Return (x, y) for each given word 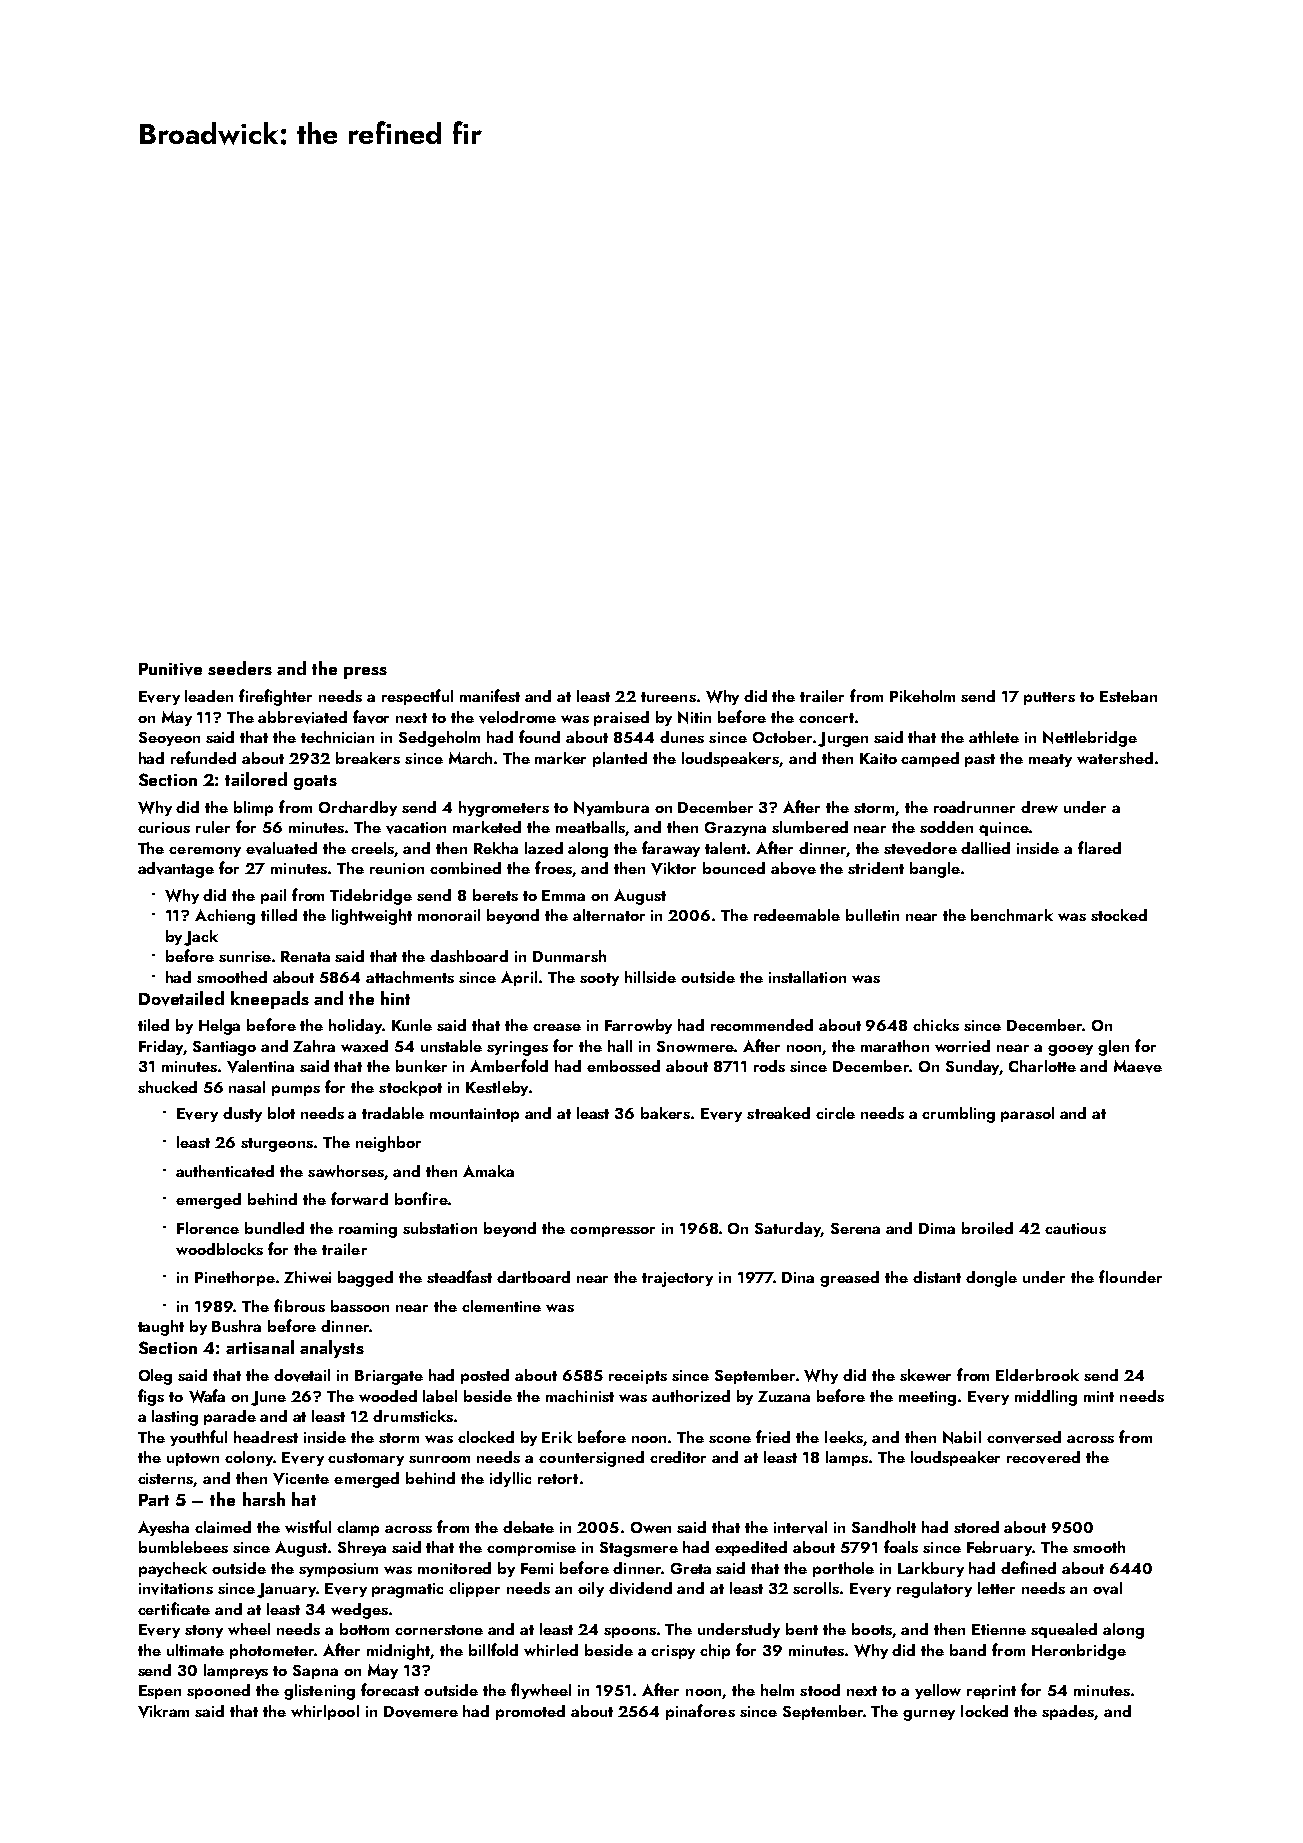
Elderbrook (1037, 1375)
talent (725, 848)
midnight (398, 1652)
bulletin (872, 915)
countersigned (591, 1459)
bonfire (421, 1198)
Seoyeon (169, 739)
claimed (223, 1527)
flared (1099, 847)
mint (1099, 1396)
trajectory (677, 1279)
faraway (671, 849)
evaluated (281, 848)
